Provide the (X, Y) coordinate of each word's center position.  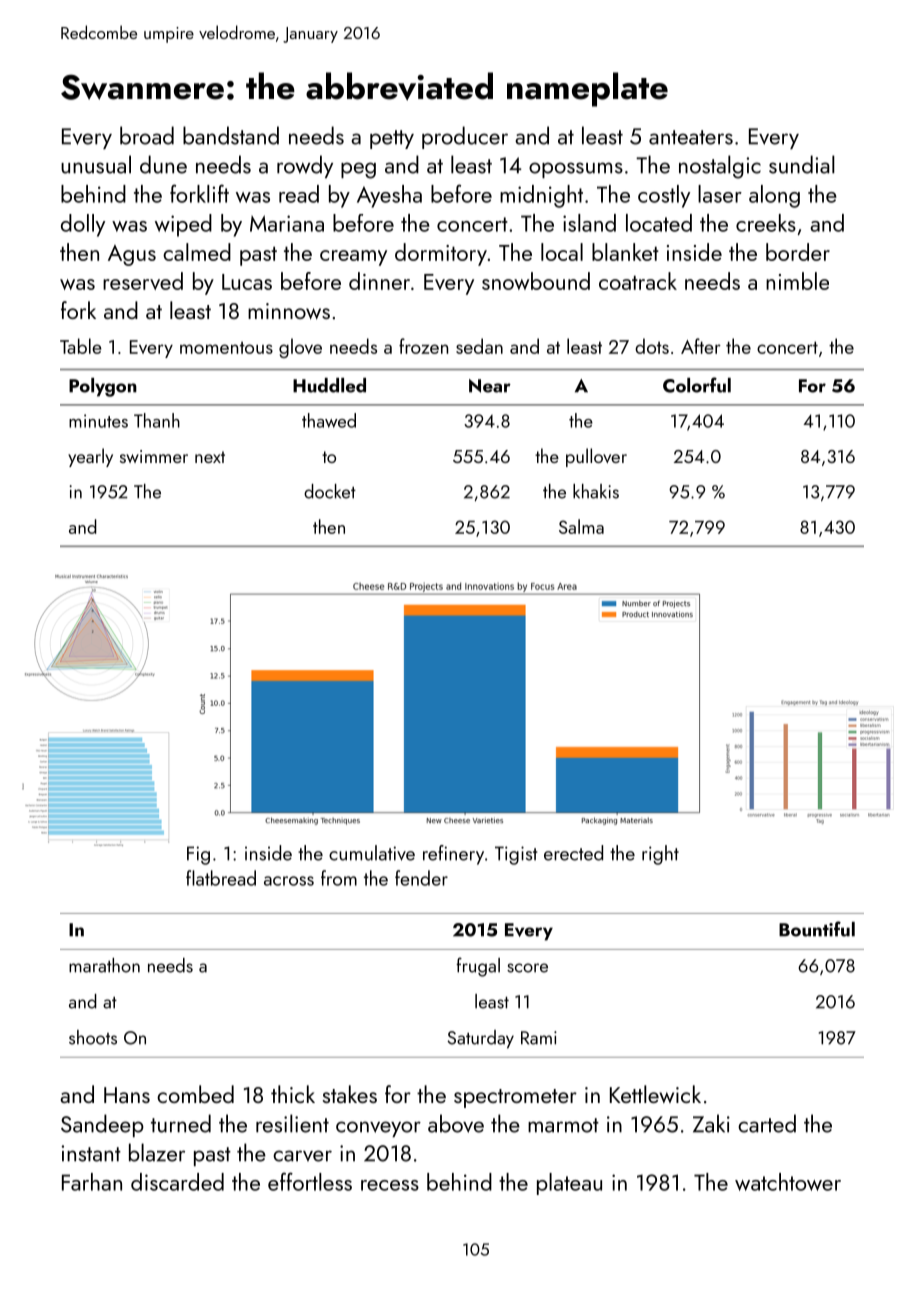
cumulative (372, 853)
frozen (423, 346)
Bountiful (817, 929)
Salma (581, 526)
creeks (766, 223)
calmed (197, 252)
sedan (479, 346)
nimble (797, 281)
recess (390, 1185)
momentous (226, 348)
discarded (177, 1182)
